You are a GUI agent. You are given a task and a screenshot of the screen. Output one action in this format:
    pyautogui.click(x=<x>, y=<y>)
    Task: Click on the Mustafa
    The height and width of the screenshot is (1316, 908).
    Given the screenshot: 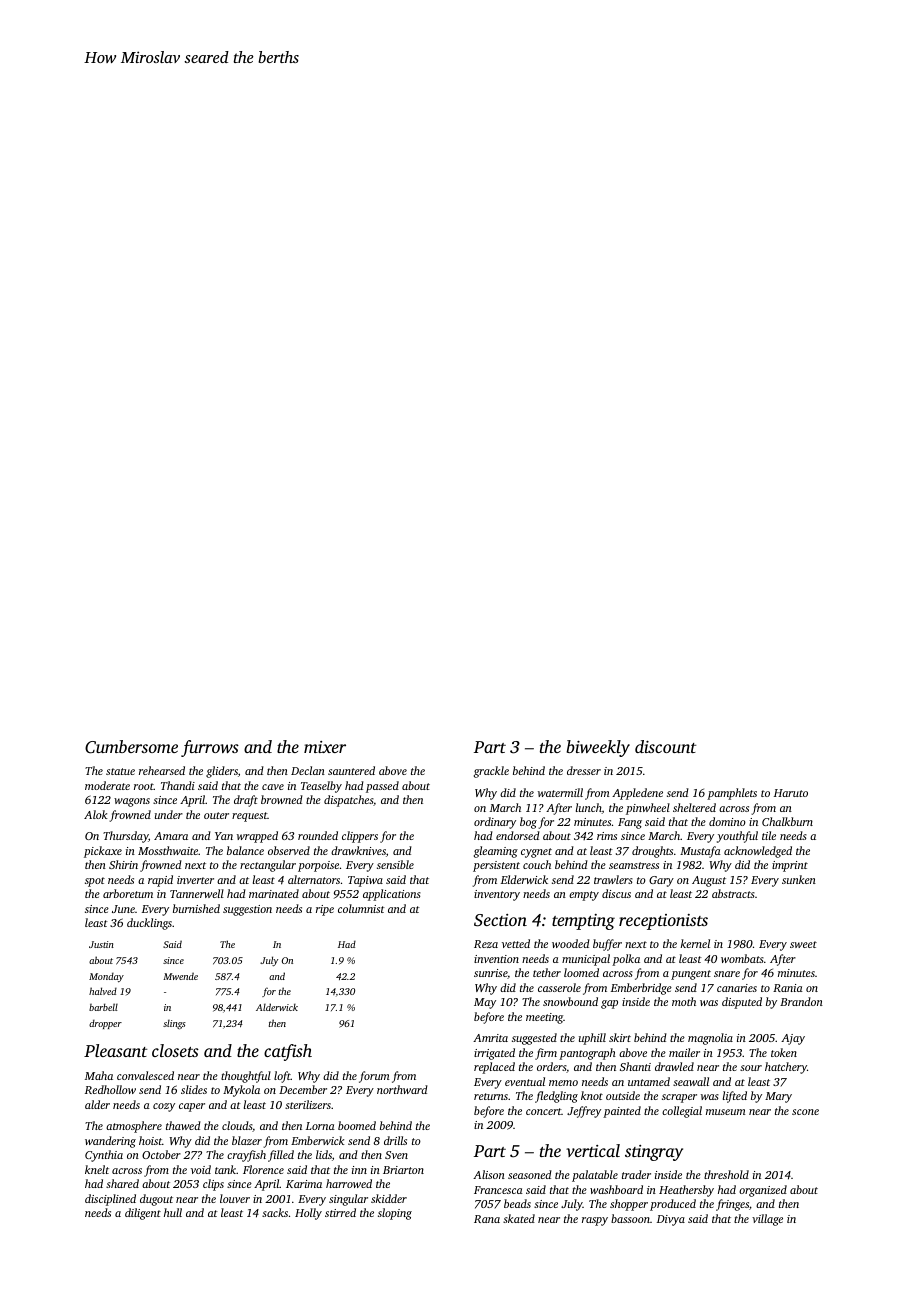 What is the action you would take?
    pyautogui.click(x=700, y=852)
